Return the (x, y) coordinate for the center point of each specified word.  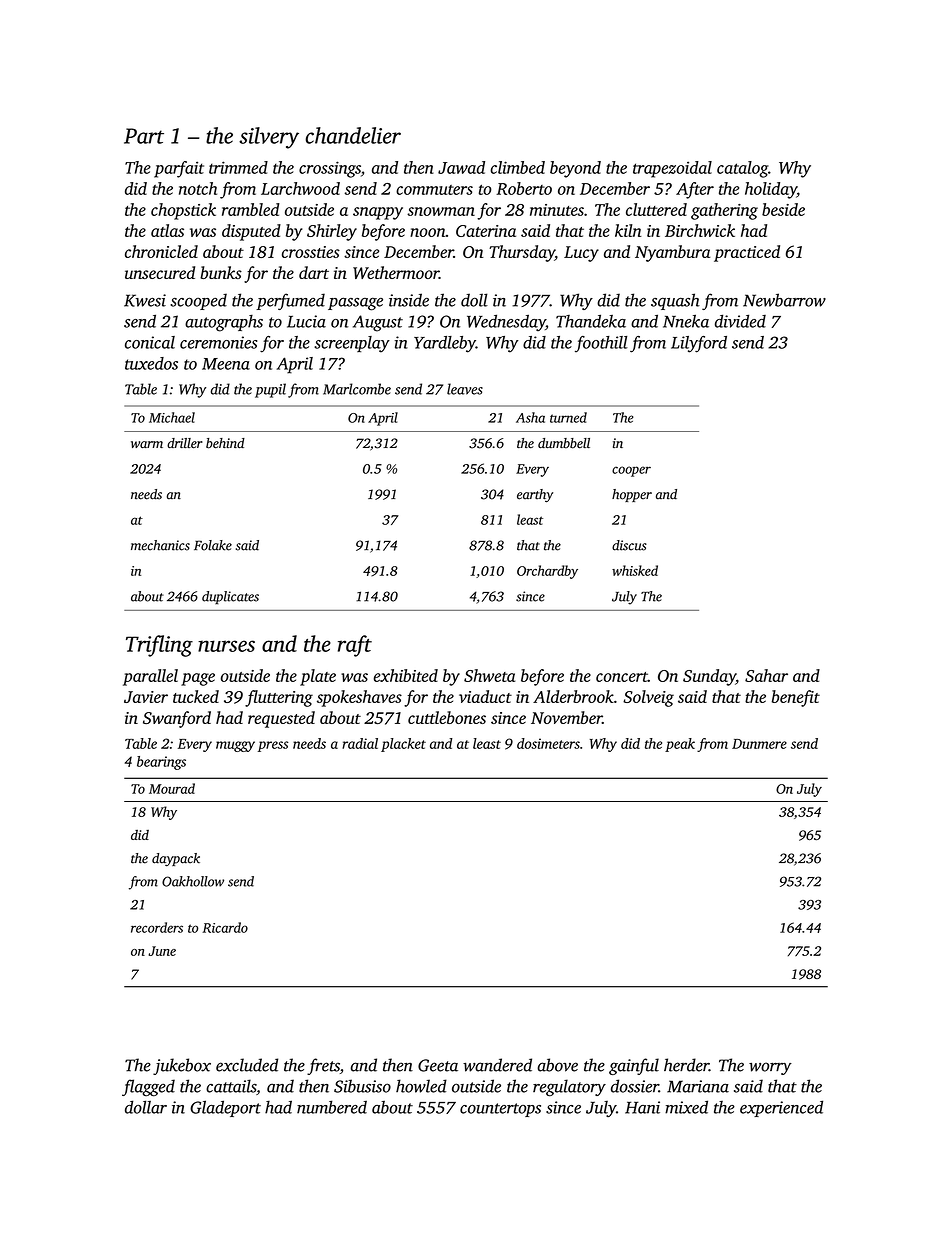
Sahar (766, 675)
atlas (167, 230)
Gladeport (225, 1108)
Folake (213, 545)
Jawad (461, 167)
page (198, 679)
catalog (742, 169)
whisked (635, 570)
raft (355, 646)
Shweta (489, 675)
